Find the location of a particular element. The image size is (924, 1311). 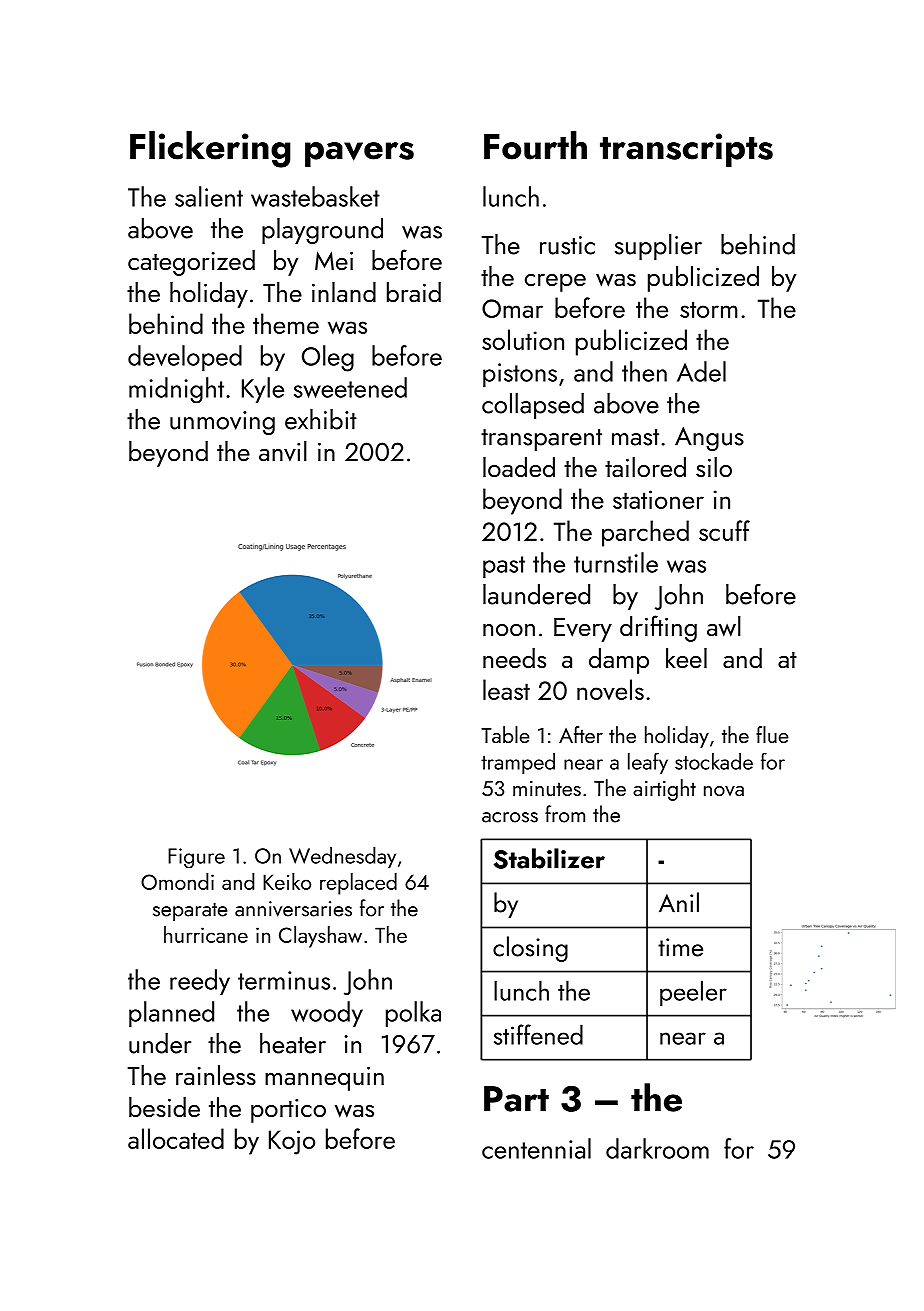

drifting is located at coordinates (658, 628).
